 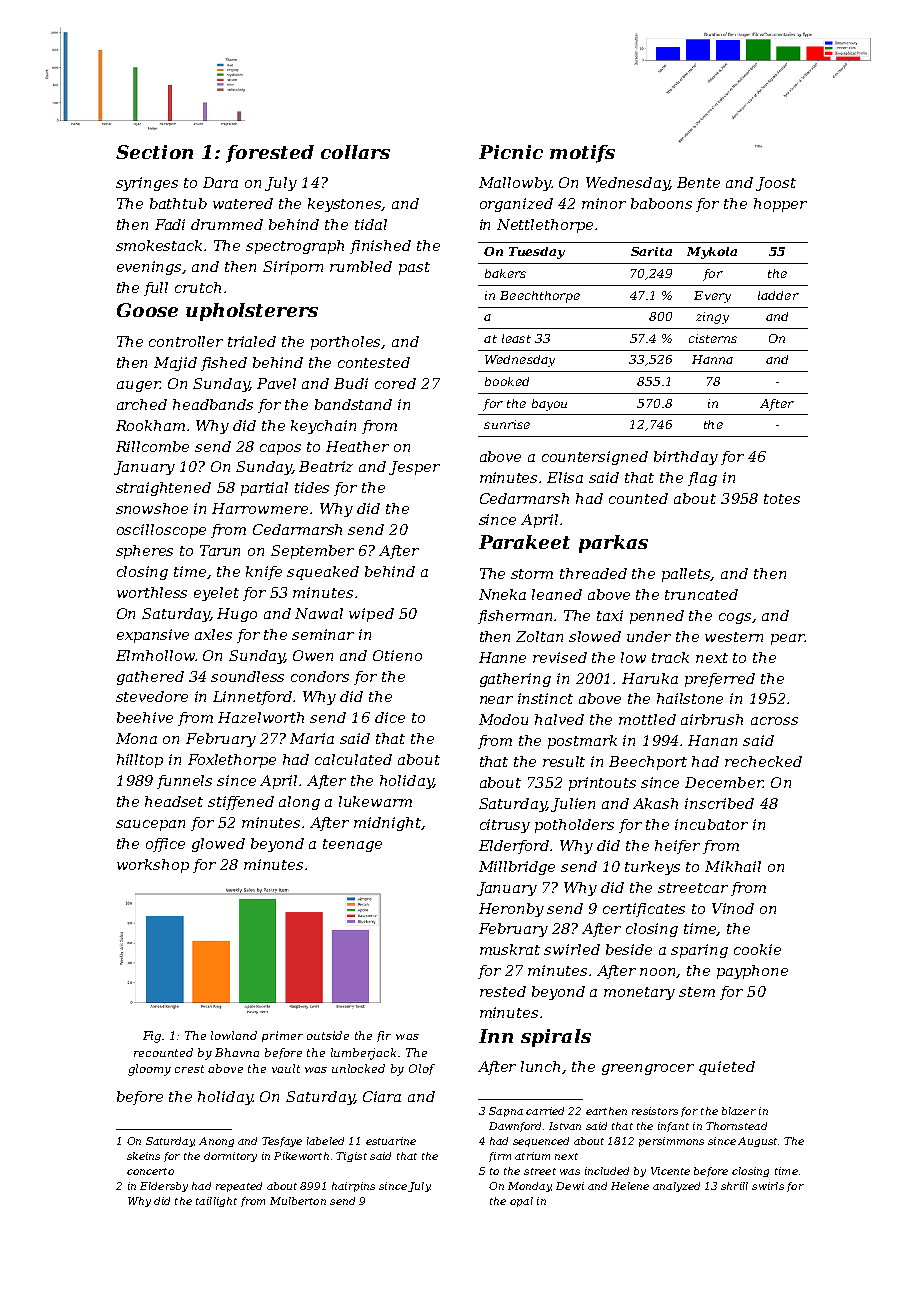 I want to click on full, so click(x=156, y=289).
